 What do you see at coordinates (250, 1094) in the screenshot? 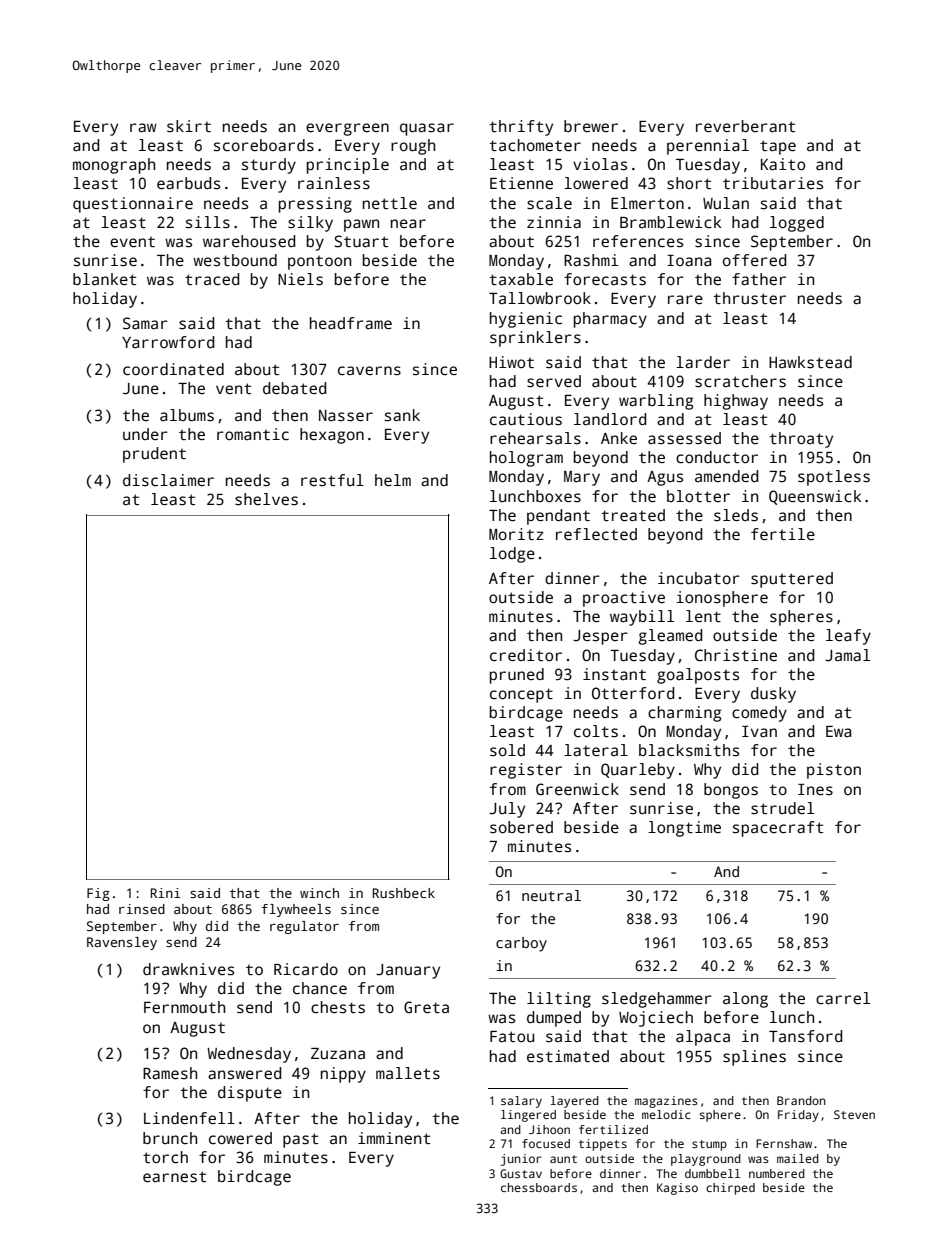
I see `dispute` at bounding box center [250, 1094].
